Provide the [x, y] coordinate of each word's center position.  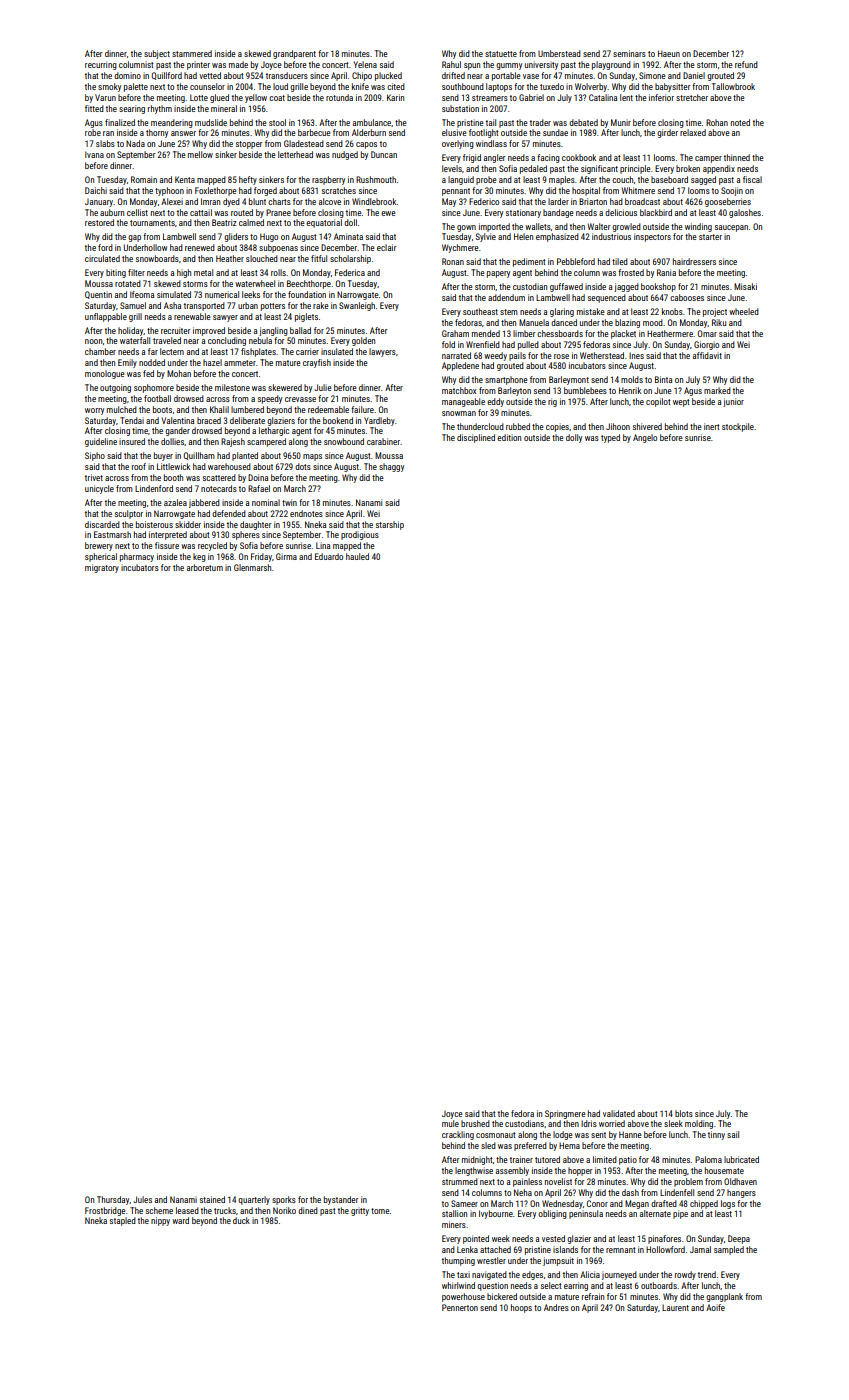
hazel [212, 362]
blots [684, 1113]
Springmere [565, 1114]
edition [509, 437]
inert [711, 426]
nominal [266, 502]
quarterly [254, 1200]
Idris [589, 1123]
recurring [101, 65]
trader [540, 122]
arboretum [205, 567]
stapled [123, 1221]
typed [610, 438]
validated [619, 1113]
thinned [737, 157]
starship [390, 525]
